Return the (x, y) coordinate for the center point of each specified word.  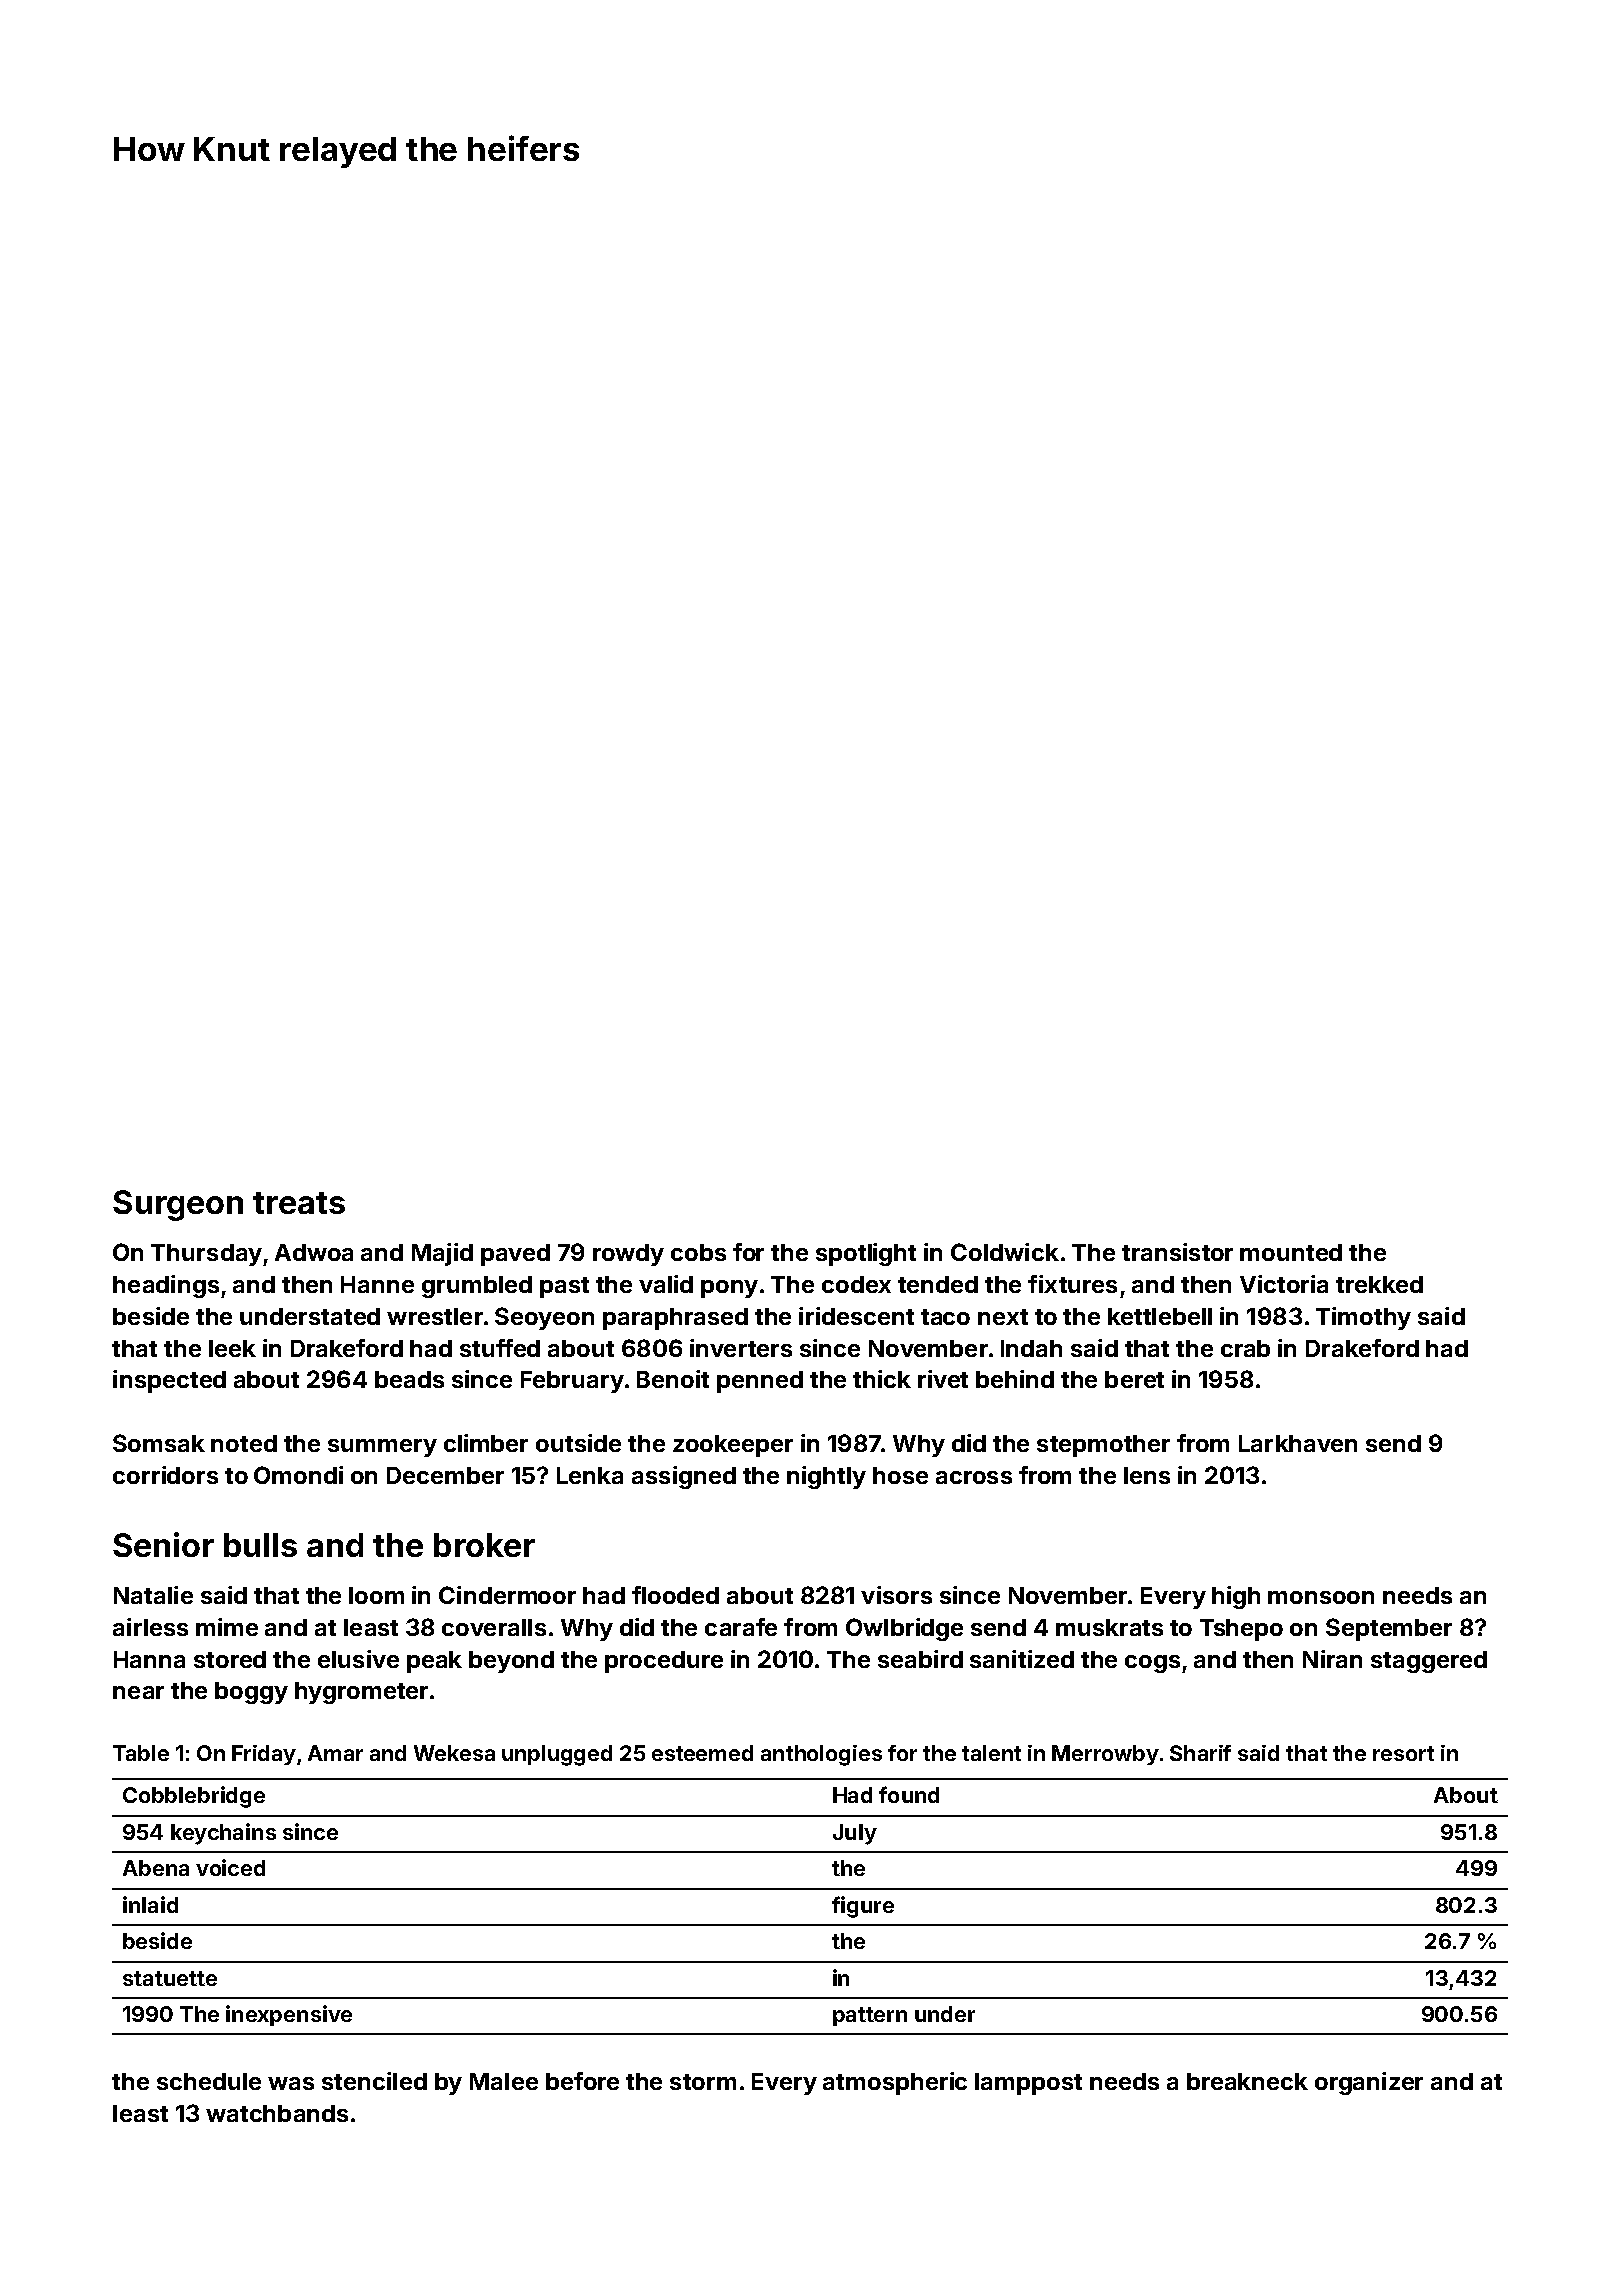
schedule (209, 2081)
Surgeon (178, 1205)
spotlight (866, 1254)
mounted (1291, 1252)
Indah (1031, 1348)
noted (244, 1443)
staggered (1429, 1662)
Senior (163, 1544)
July (855, 1834)
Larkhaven (1298, 1443)
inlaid (150, 1904)
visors (896, 1595)
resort (1403, 1753)
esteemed (702, 1753)
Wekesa (454, 1753)
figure (863, 1907)
